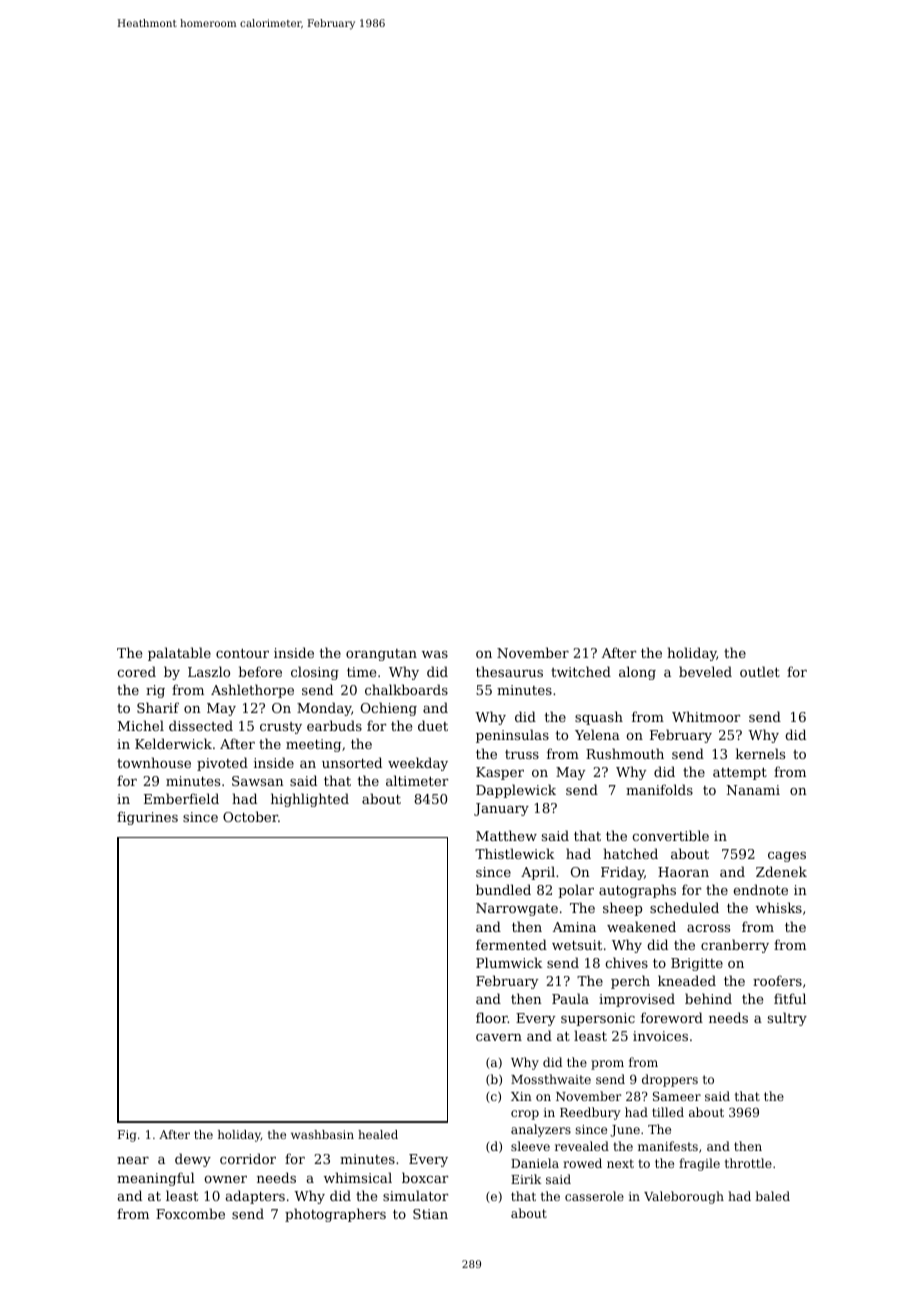 The height and width of the document is (1308, 924). I want to click on January, so click(501, 809).
